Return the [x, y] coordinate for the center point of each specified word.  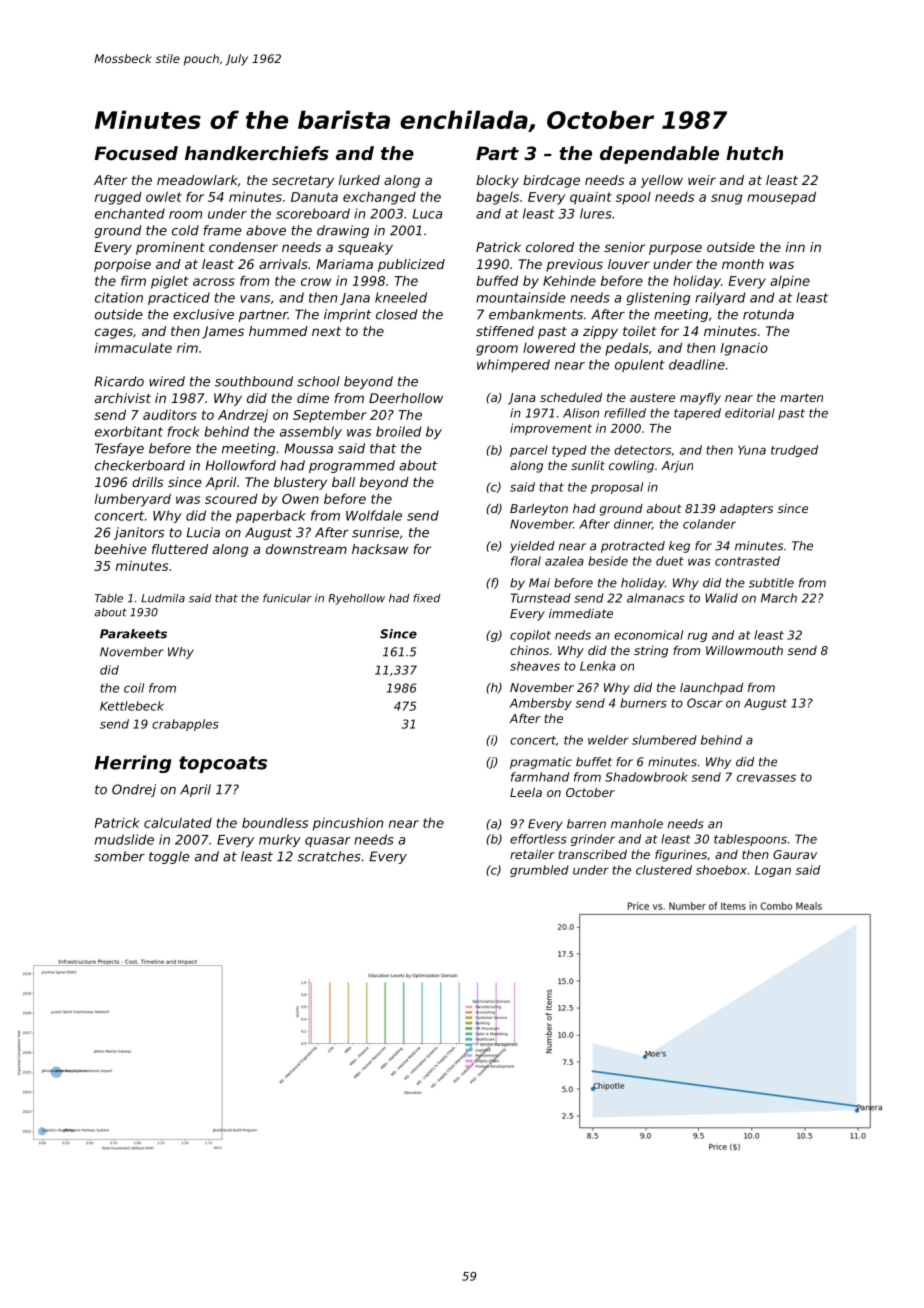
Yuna [752, 450]
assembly [311, 432]
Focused [136, 153]
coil [134, 688]
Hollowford [241, 465]
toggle [169, 857]
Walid [721, 598]
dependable [659, 155]
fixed [426, 598]
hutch [754, 153]
